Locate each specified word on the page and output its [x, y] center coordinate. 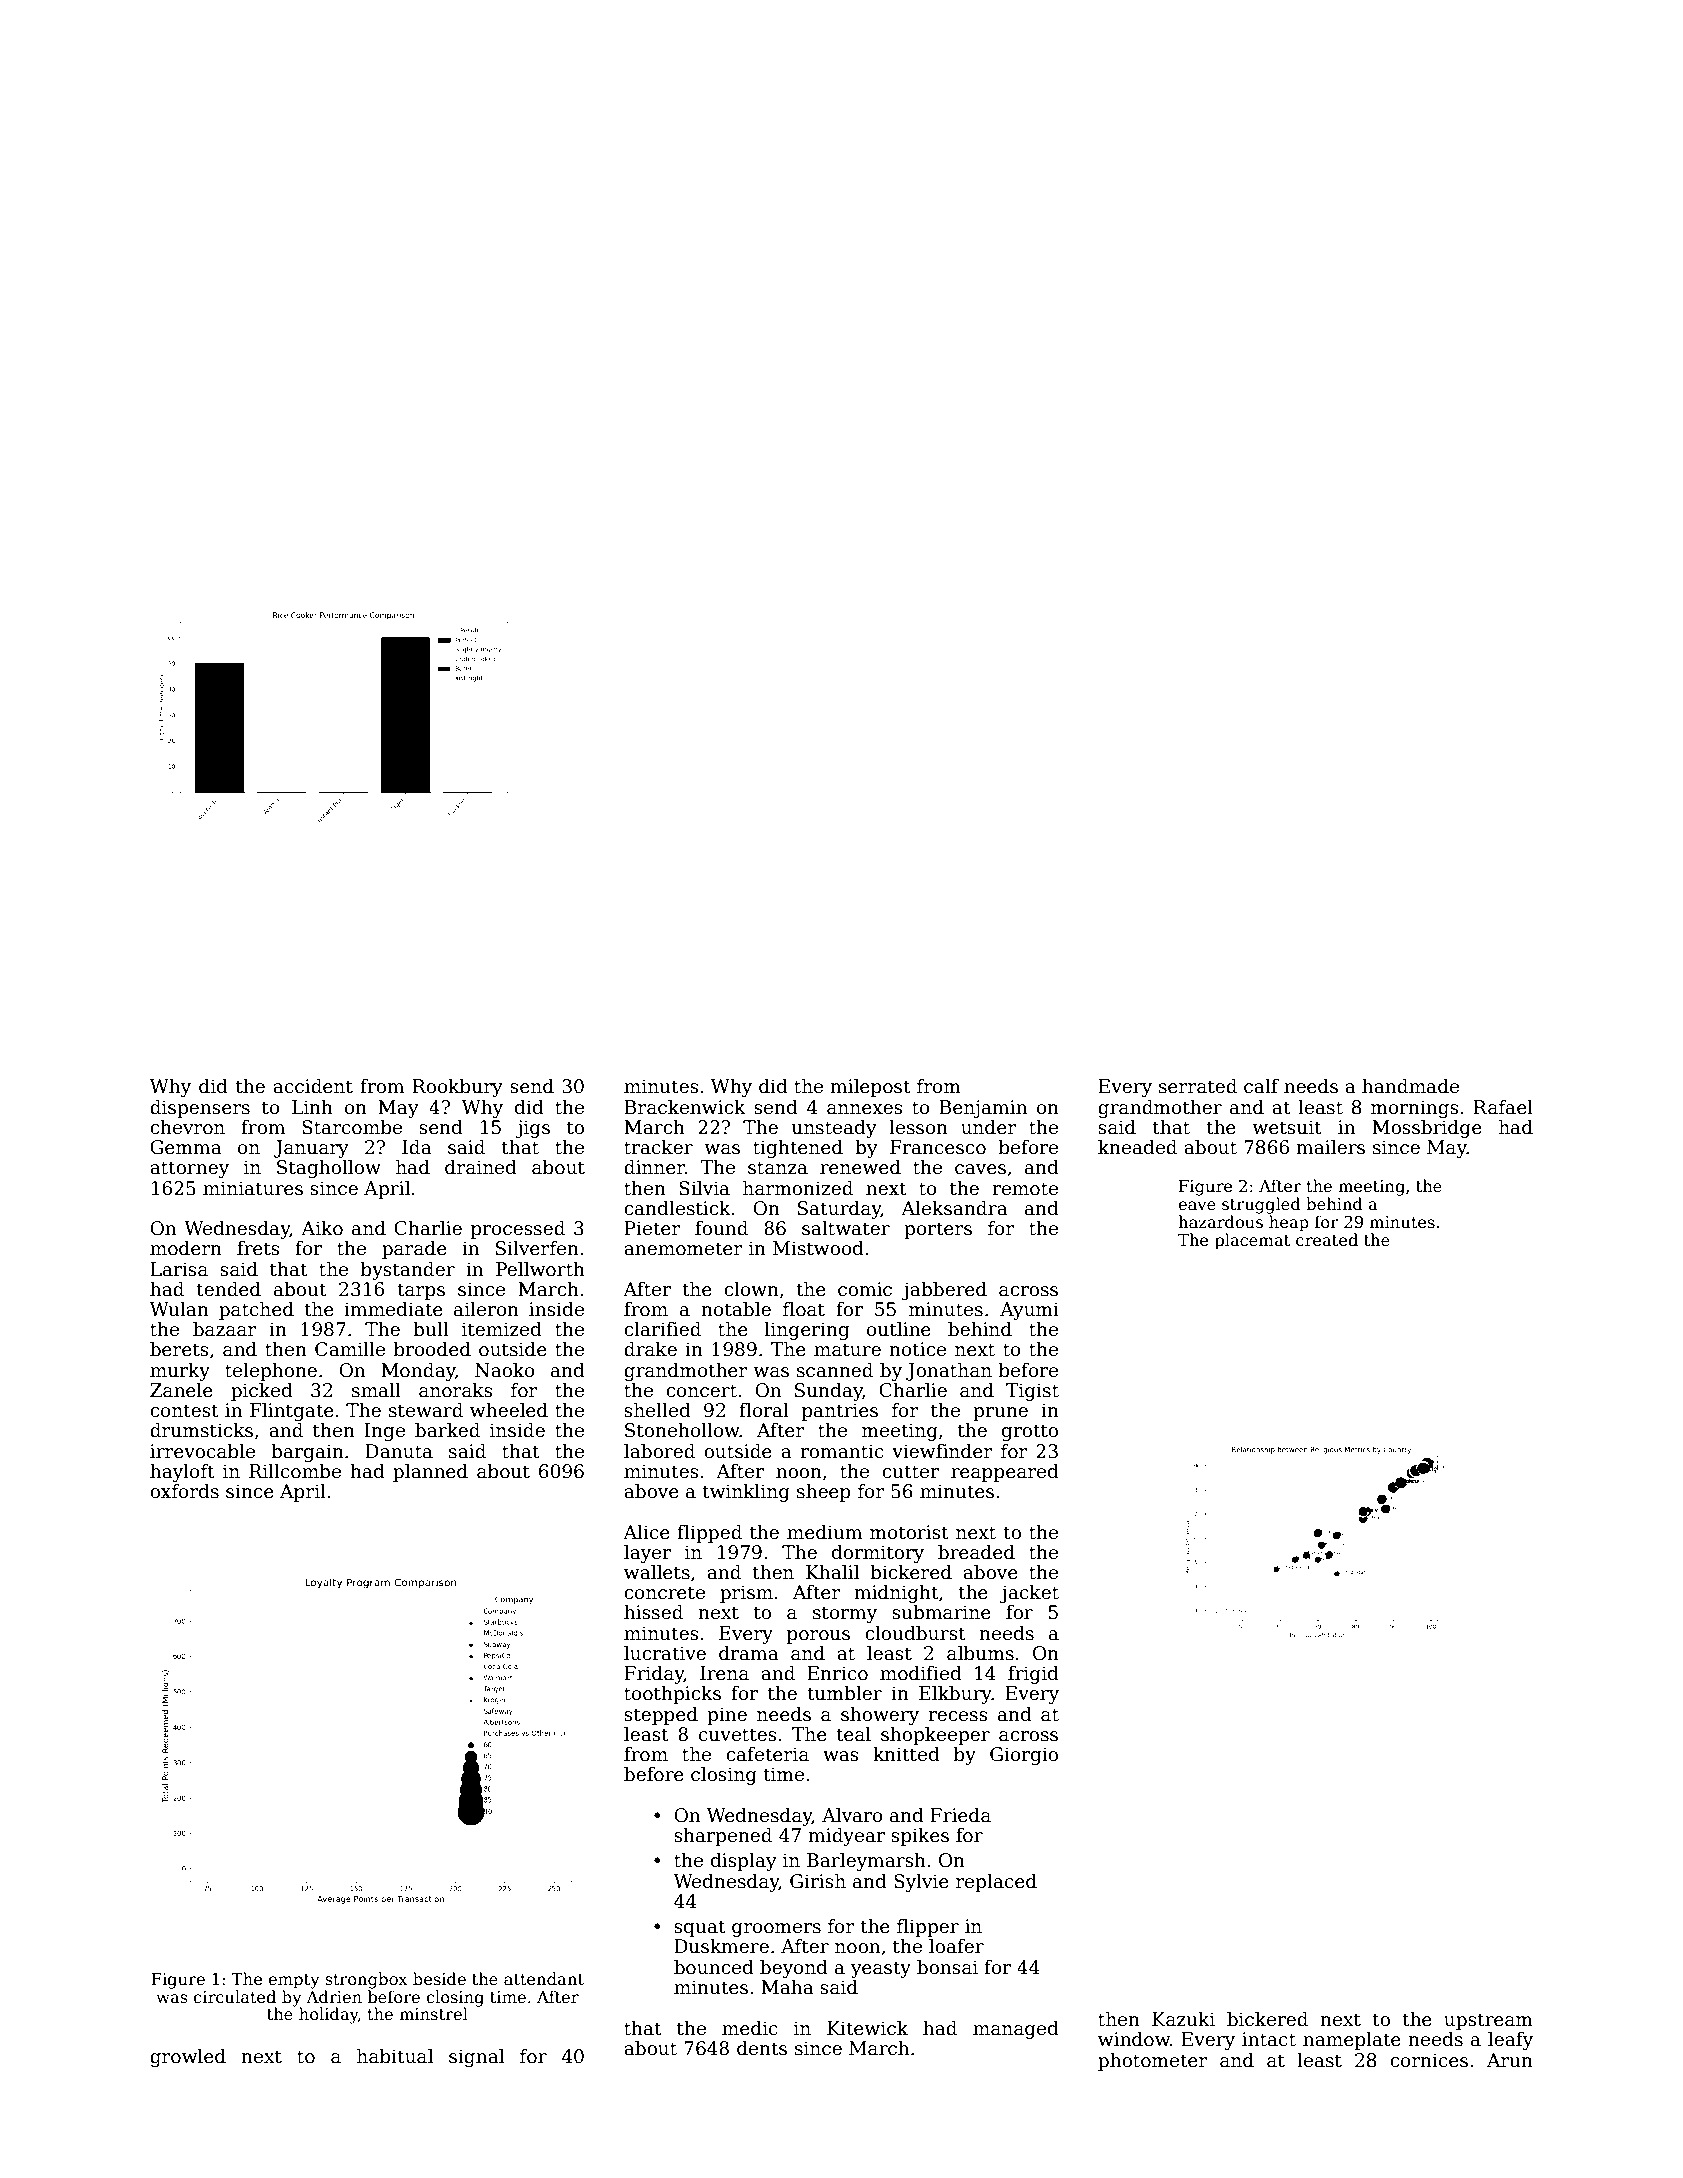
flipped [709, 1533]
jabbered [944, 1290]
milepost [870, 1087]
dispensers [200, 1108]
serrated [1198, 1086]
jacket [1029, 1593]
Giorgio [1024, 1756]
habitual [395, 2056]
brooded [432, 1349]
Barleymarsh [866, 1861]
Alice [646, 1532]
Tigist [1032, 1392]
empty [293, 1981]
